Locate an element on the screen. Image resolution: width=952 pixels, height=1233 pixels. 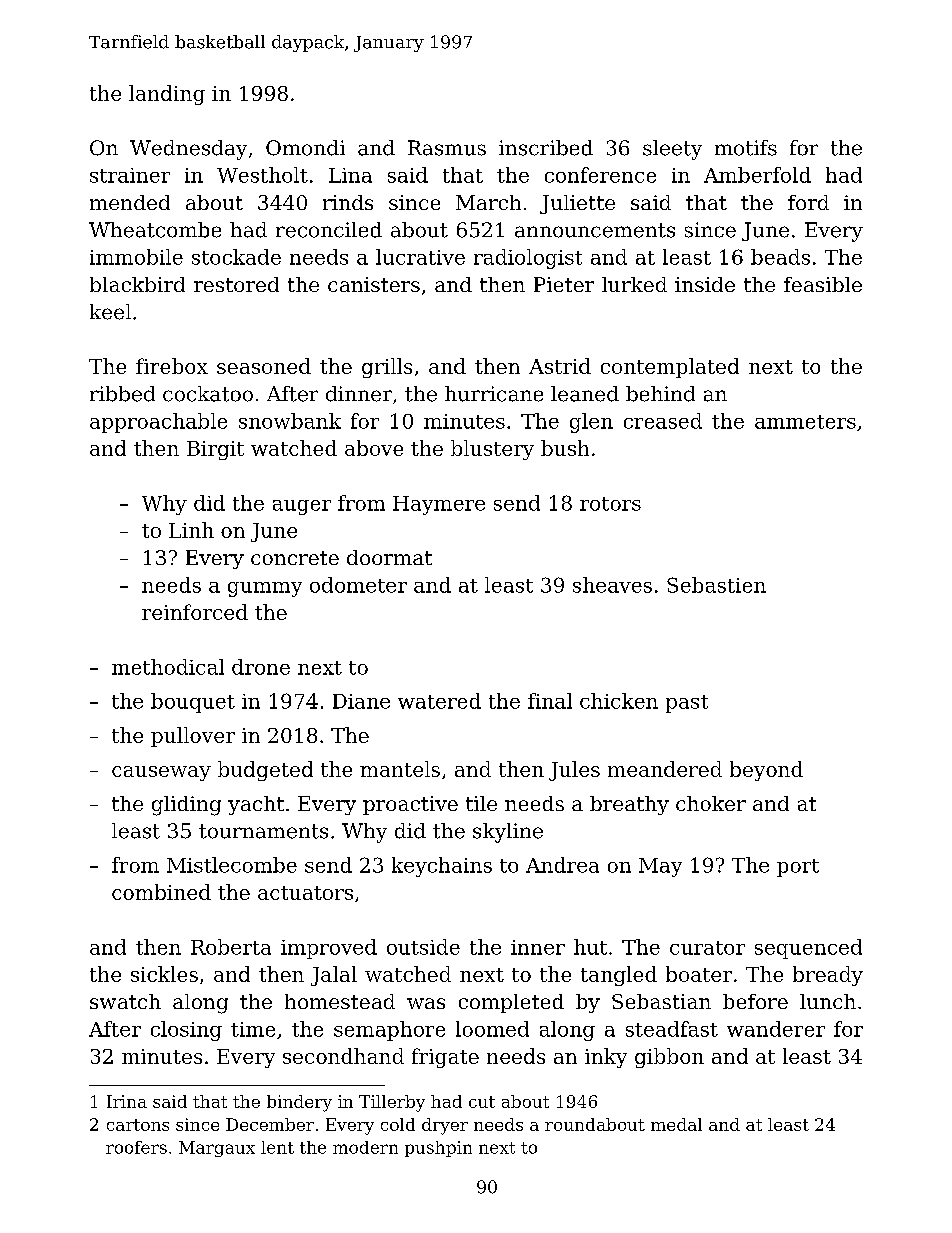
combined is located at coordinates (161, 892).
